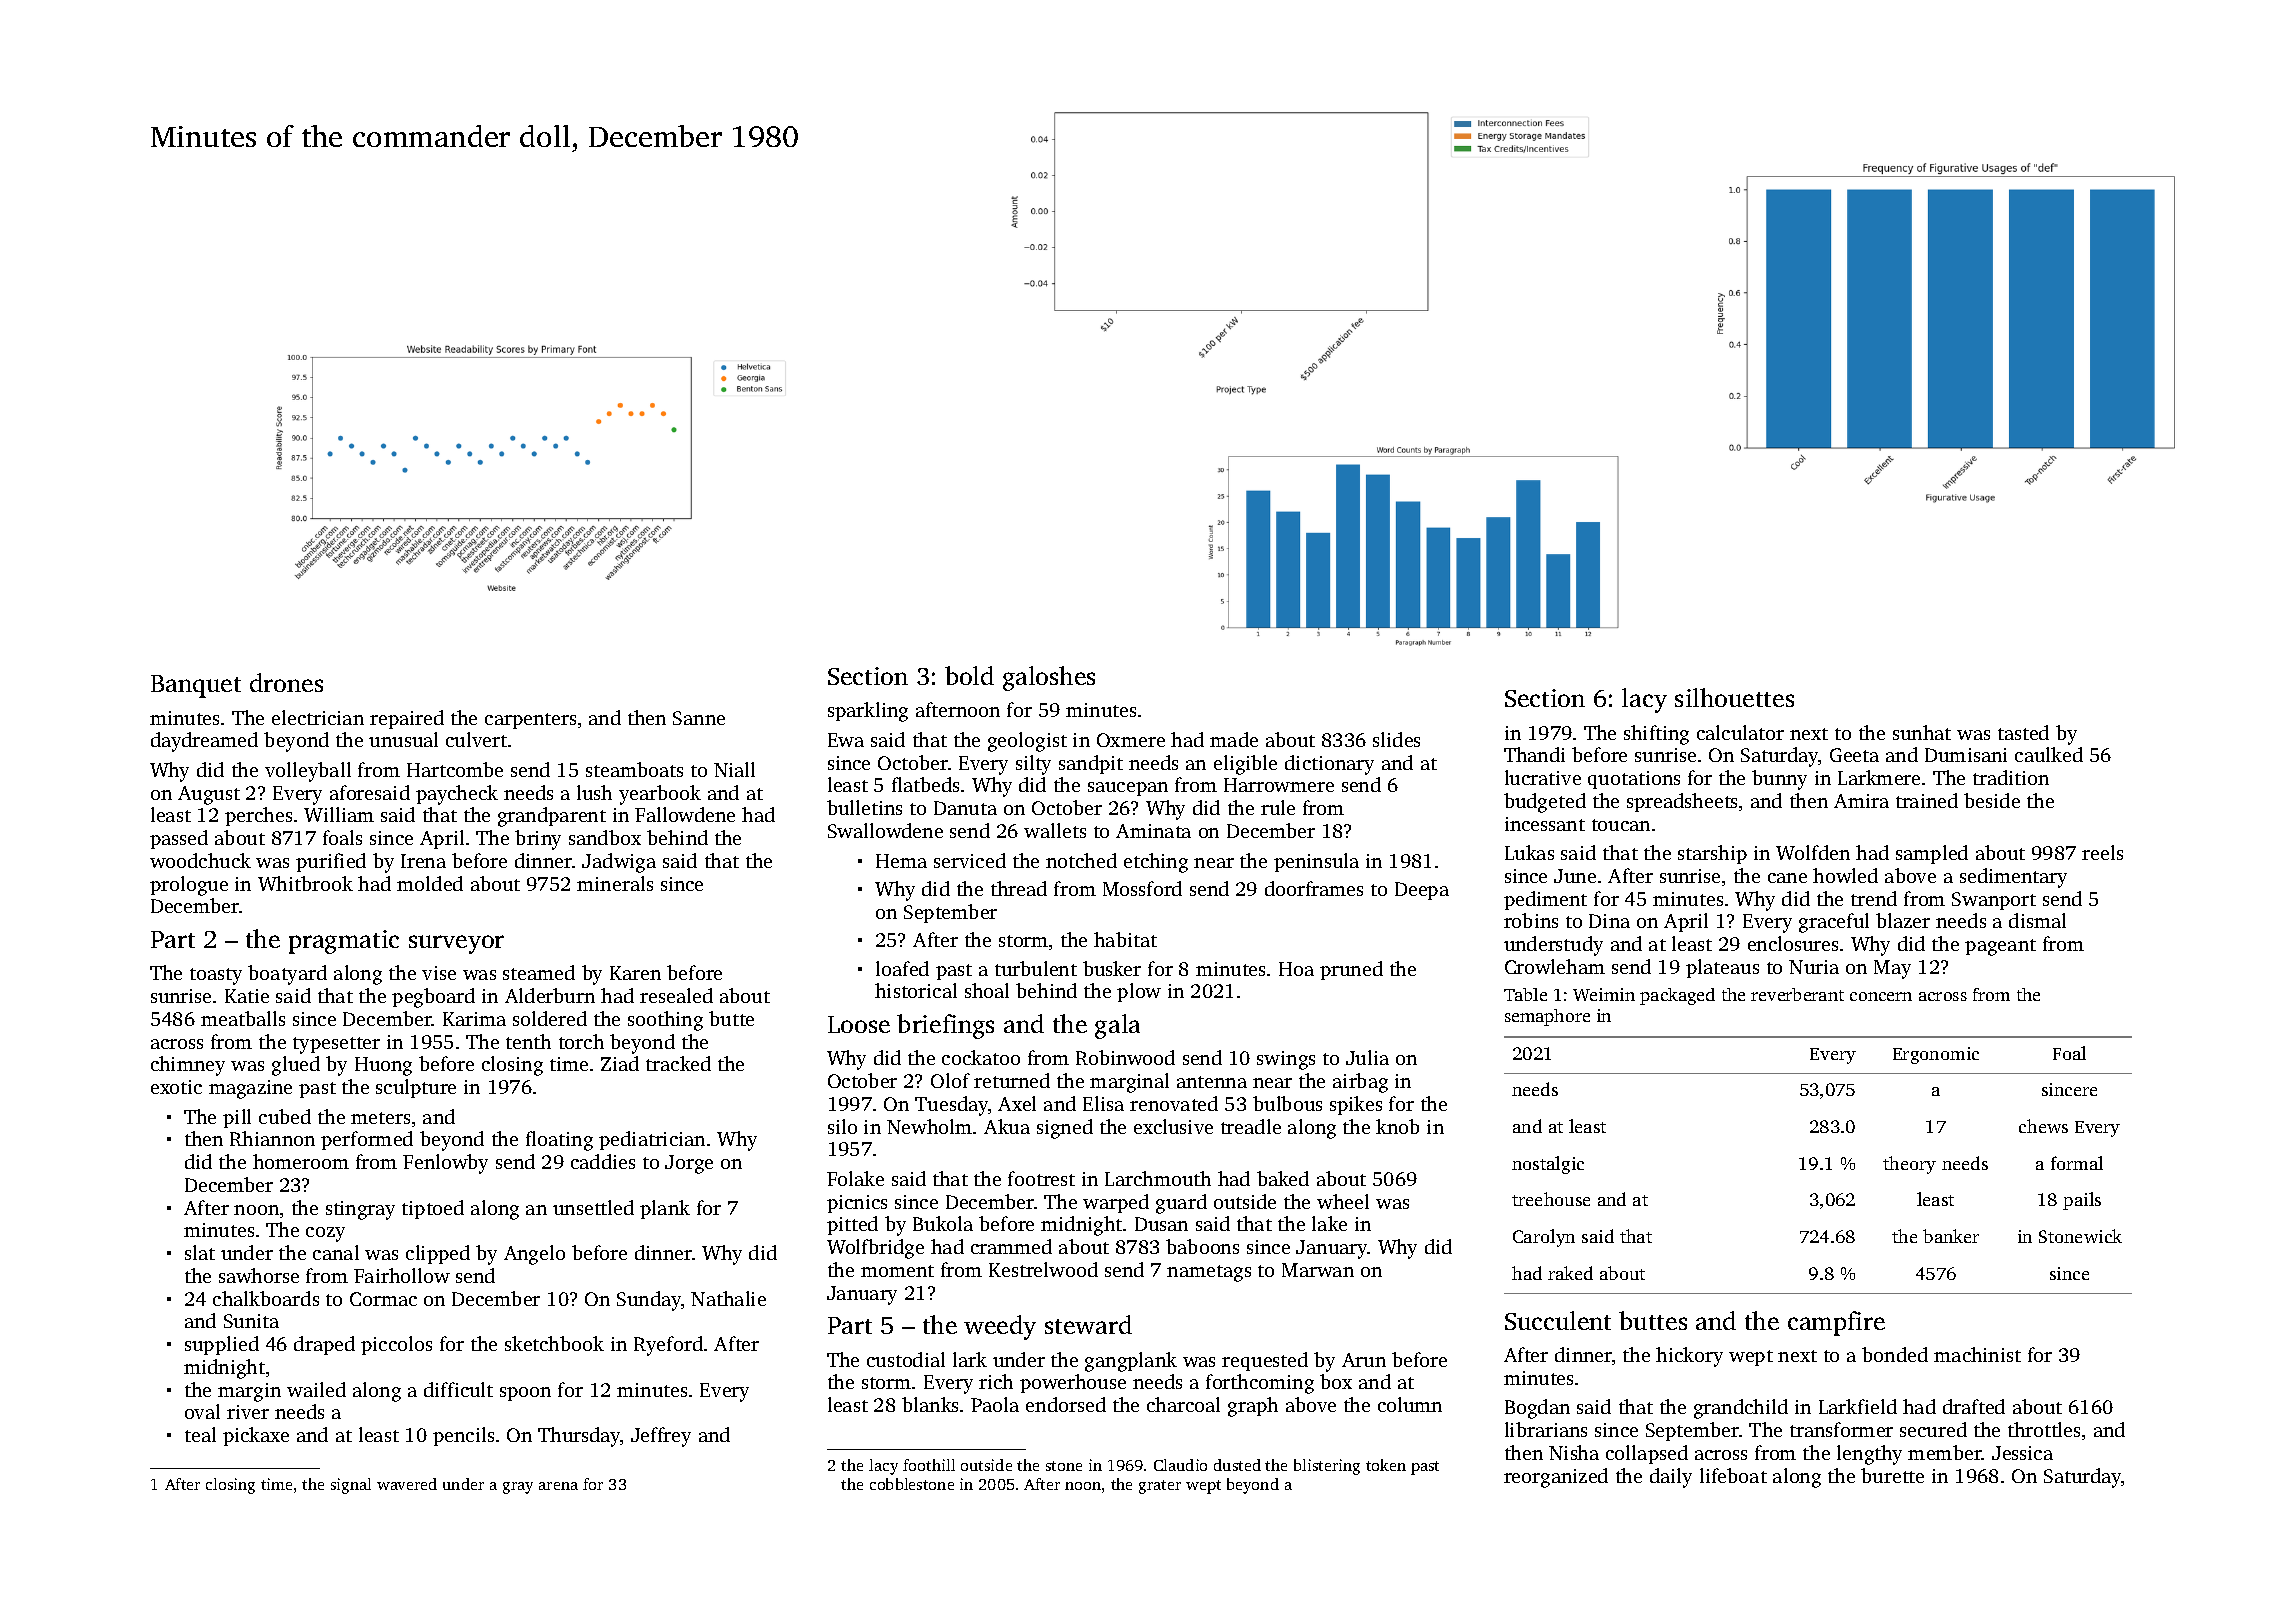 Image resolution: width=2282 pixels, height=1614 pixels. I want to click on collapsed, so click(1647, 1454).
